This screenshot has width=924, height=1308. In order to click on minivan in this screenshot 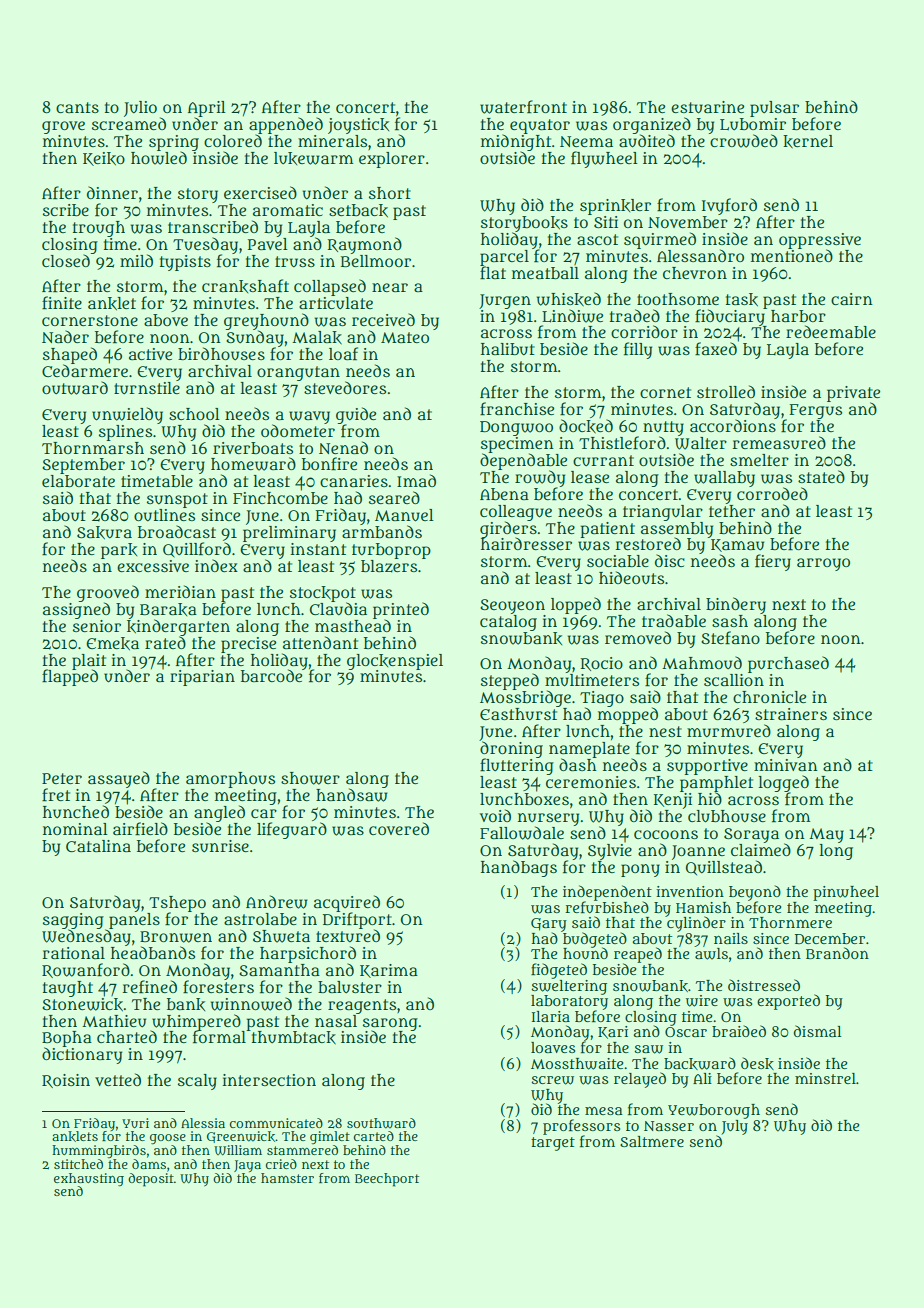, I will do `click(786, 765)`.
